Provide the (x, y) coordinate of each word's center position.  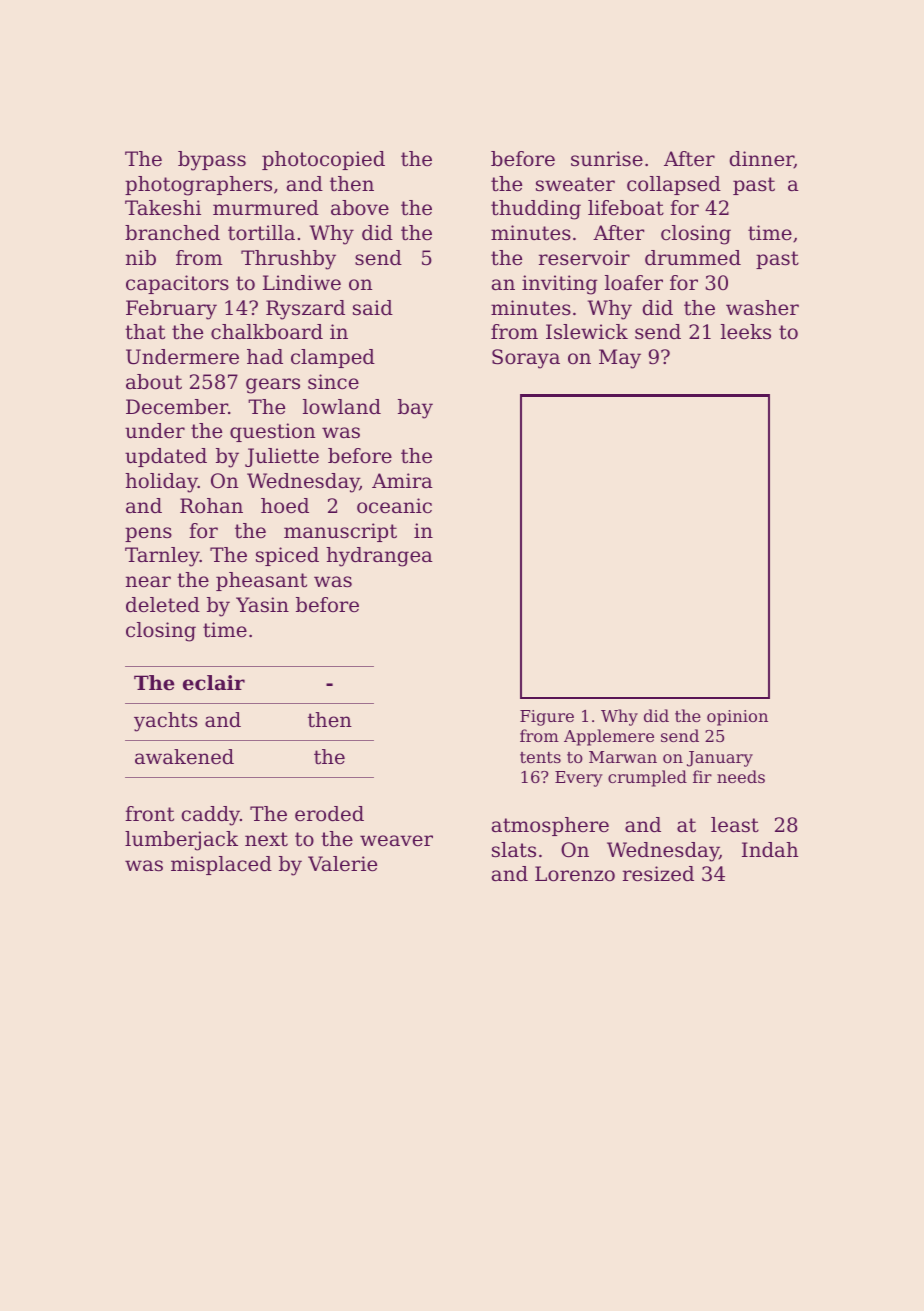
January (720, 759)
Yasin (262, 605)
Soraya (526, 359)
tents (540, 757)
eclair (214, 683)
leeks (746, 332)
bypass (212, 161)
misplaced (221, 865)
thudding (536, 210)
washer (762, 308)
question (272, 432)
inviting (560, 285)
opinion (737, 718)
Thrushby (288, 260)
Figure (547, 718)
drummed (693, 258)
